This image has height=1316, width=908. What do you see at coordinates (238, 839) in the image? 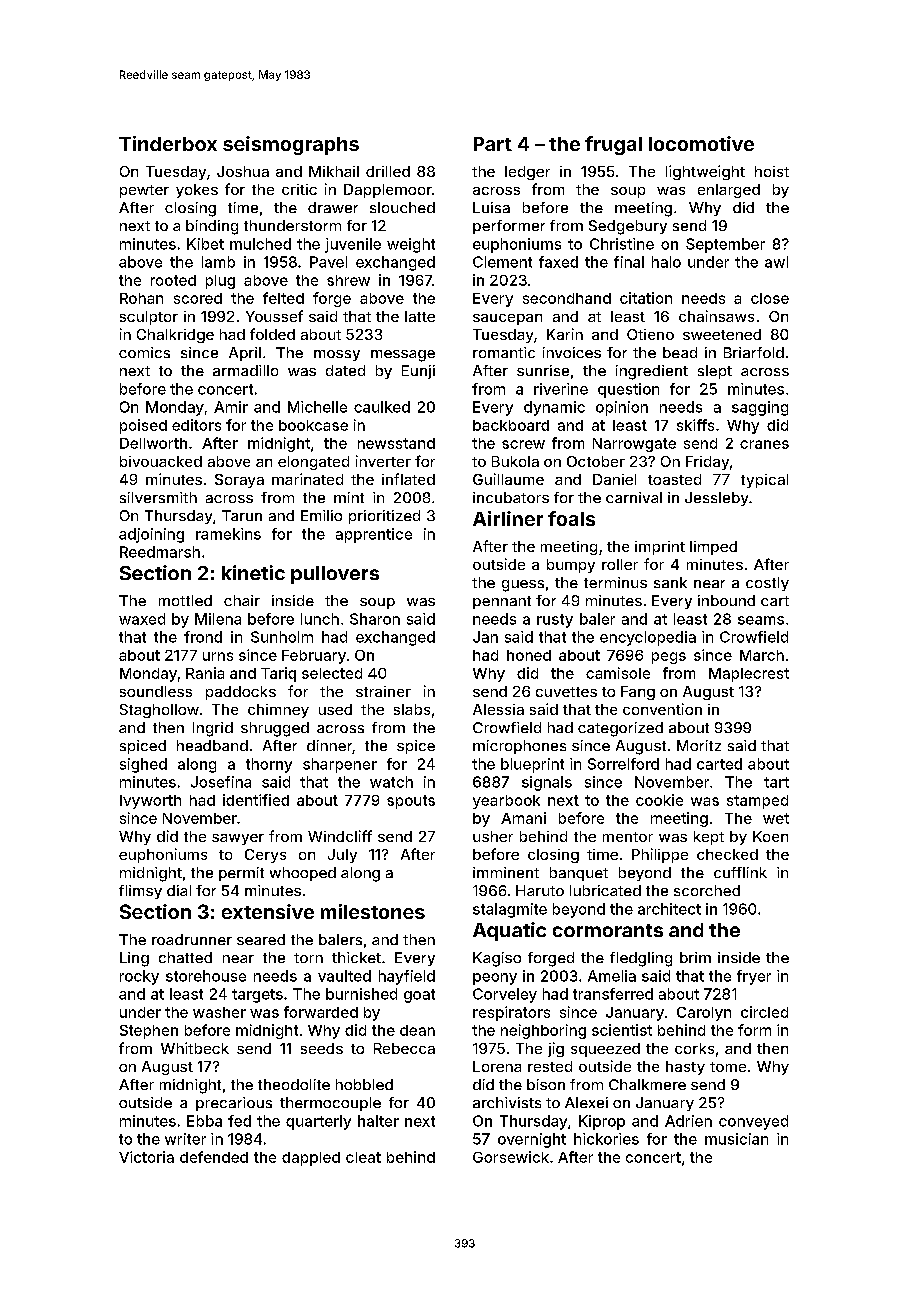
I see `sawyer` at bounding box center [238, 839].
